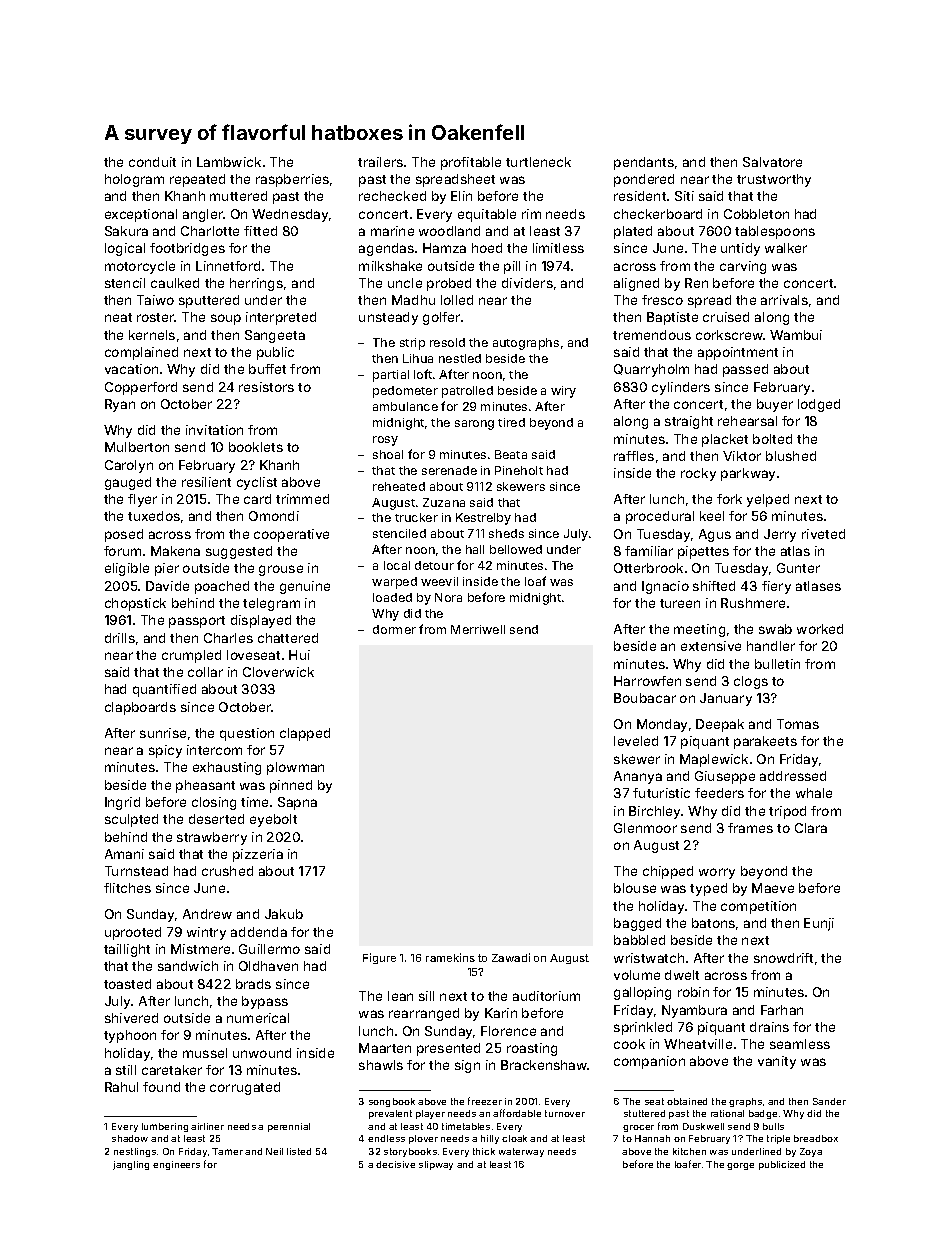 This screenshot has width=952, height=1233. What do you see at coordinates (142, 500) in the screenshot?
I see `flyer` at bounding box center [142, 500].
